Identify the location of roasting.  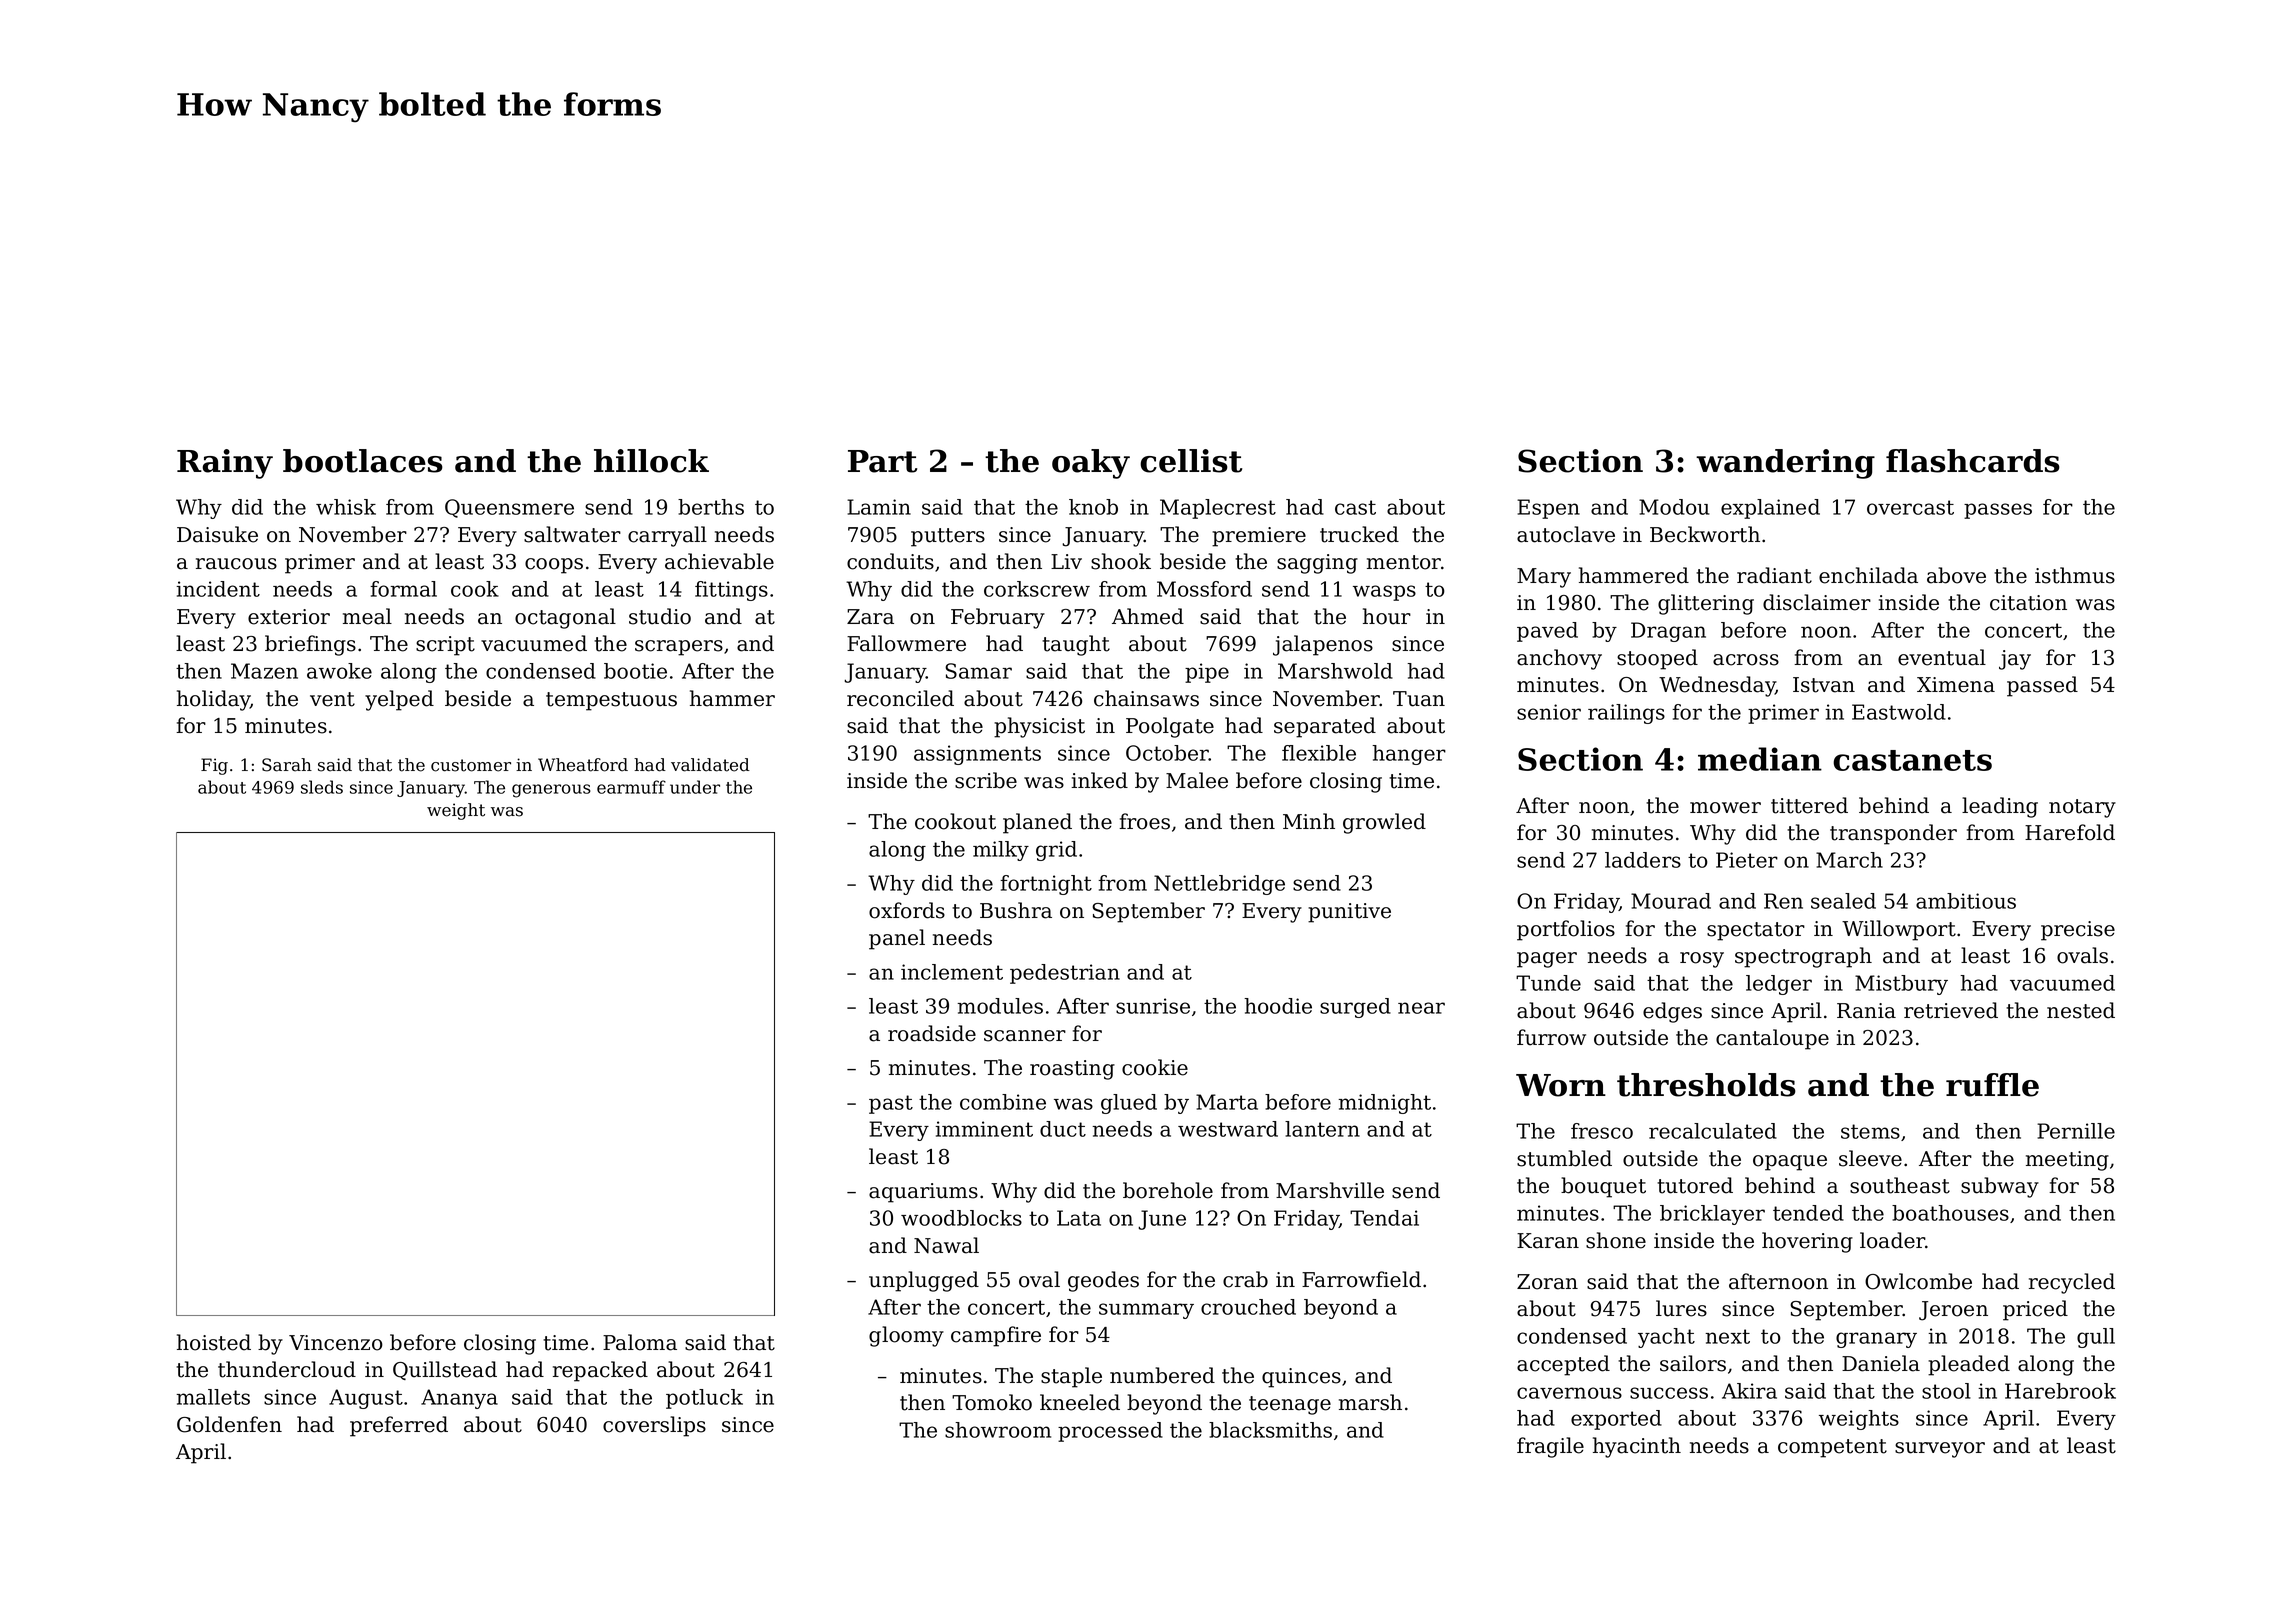
(1072, 1070).
